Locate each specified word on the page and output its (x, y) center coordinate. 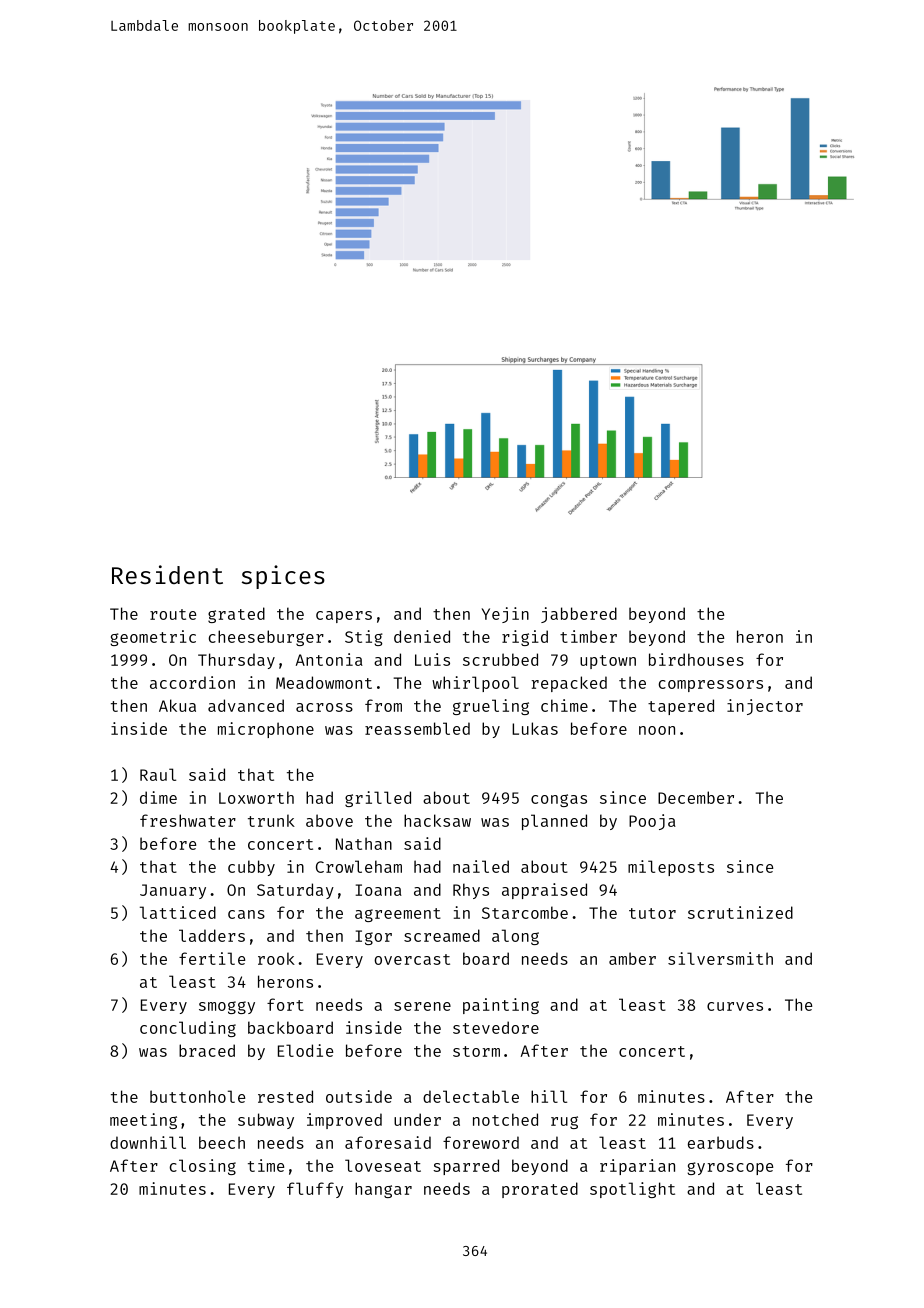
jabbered (579, 615)
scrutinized (740, 912)
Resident (167, 574)
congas (559, 800)
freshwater (188, 820)
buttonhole (197, 1096)
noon (657, 730)
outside (359, 1096)
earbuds (721, 1142)
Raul (158, 774)
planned (554, 822)
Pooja (652, 822)
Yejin (505, 615)
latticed (178, 912)
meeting (143, 1121)
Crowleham (359, 866)
